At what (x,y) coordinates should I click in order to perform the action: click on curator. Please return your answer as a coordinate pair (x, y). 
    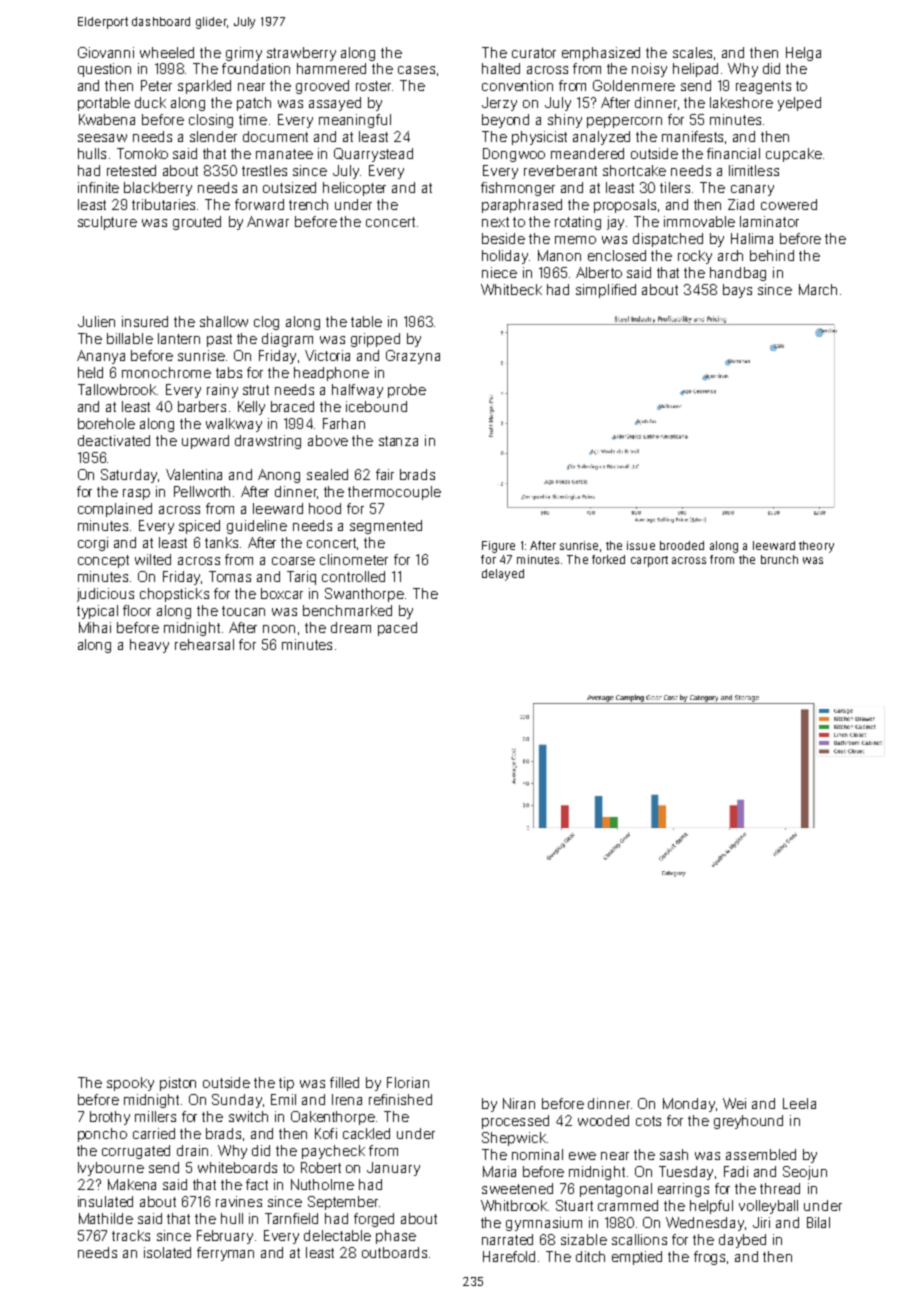
    Looking at the image, I should click on (534, 53).
